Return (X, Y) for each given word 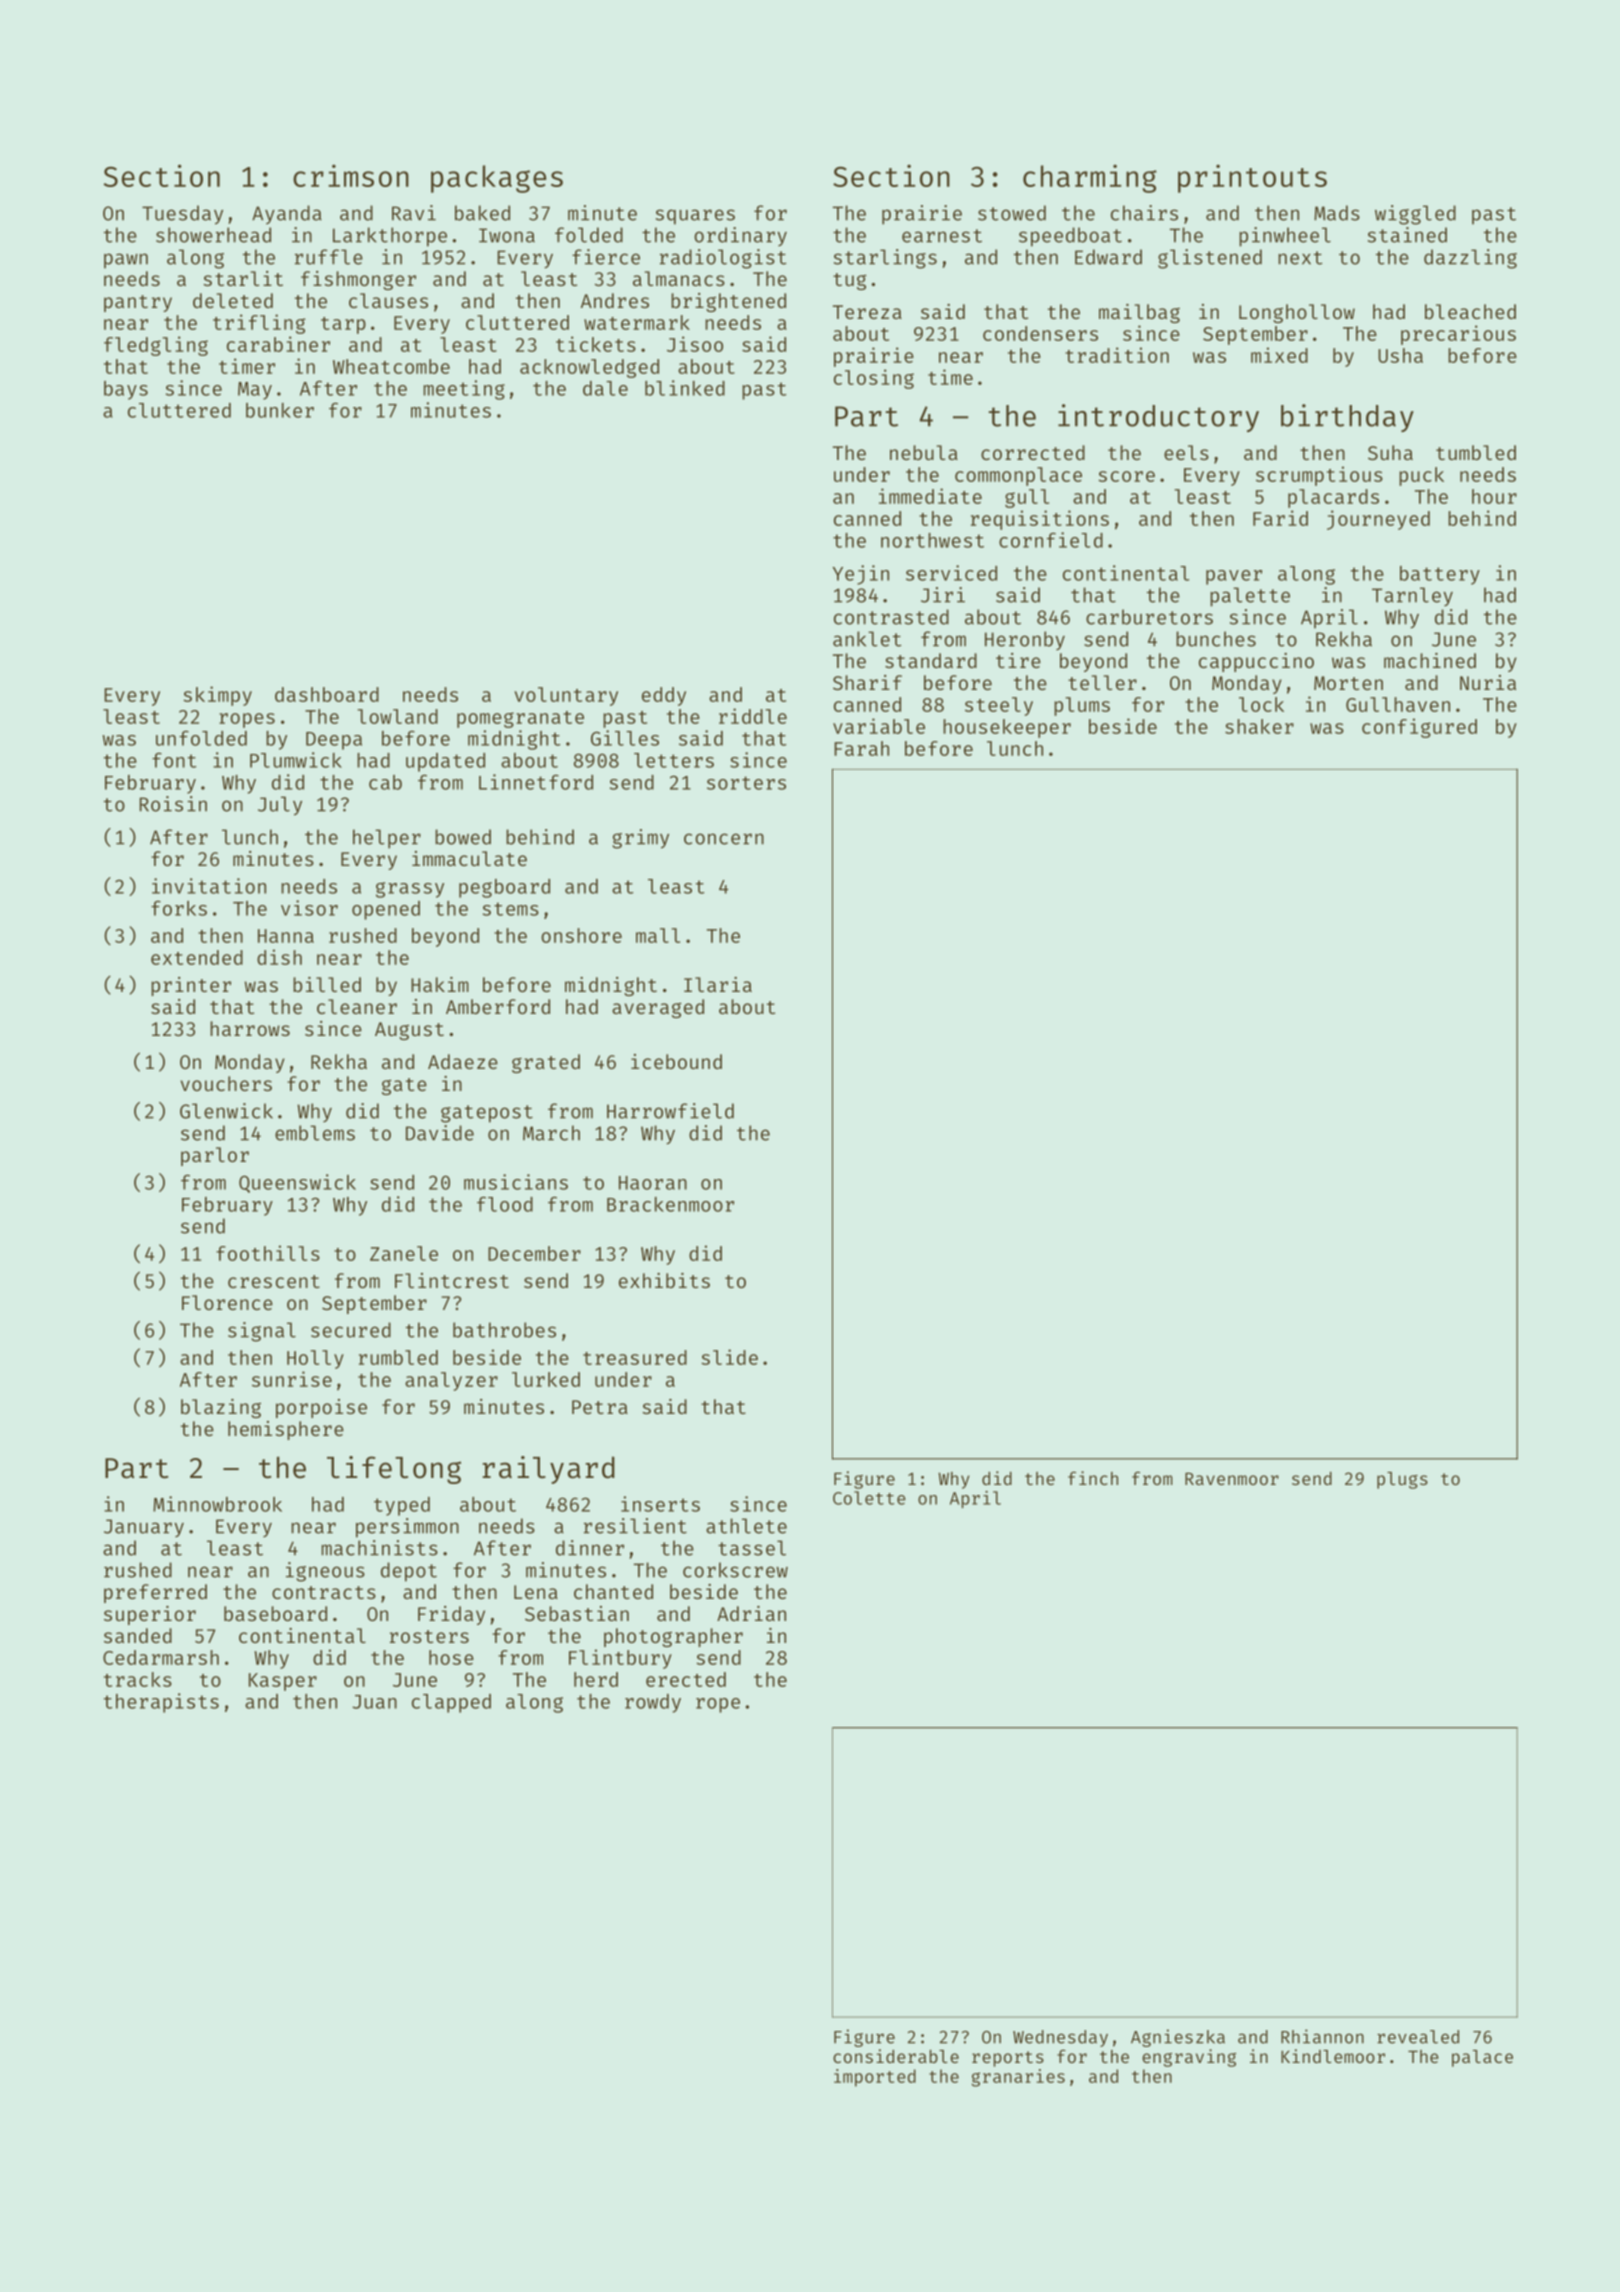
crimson (351, 175)
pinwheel (1285, 237)
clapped (451, 1703)
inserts (660, 1504)
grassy (410, 890)
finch (1093, 1478)
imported (875, 2078)
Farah (861, 748)
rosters (429, 1636)
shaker (1259, 726)
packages (497, 179)
